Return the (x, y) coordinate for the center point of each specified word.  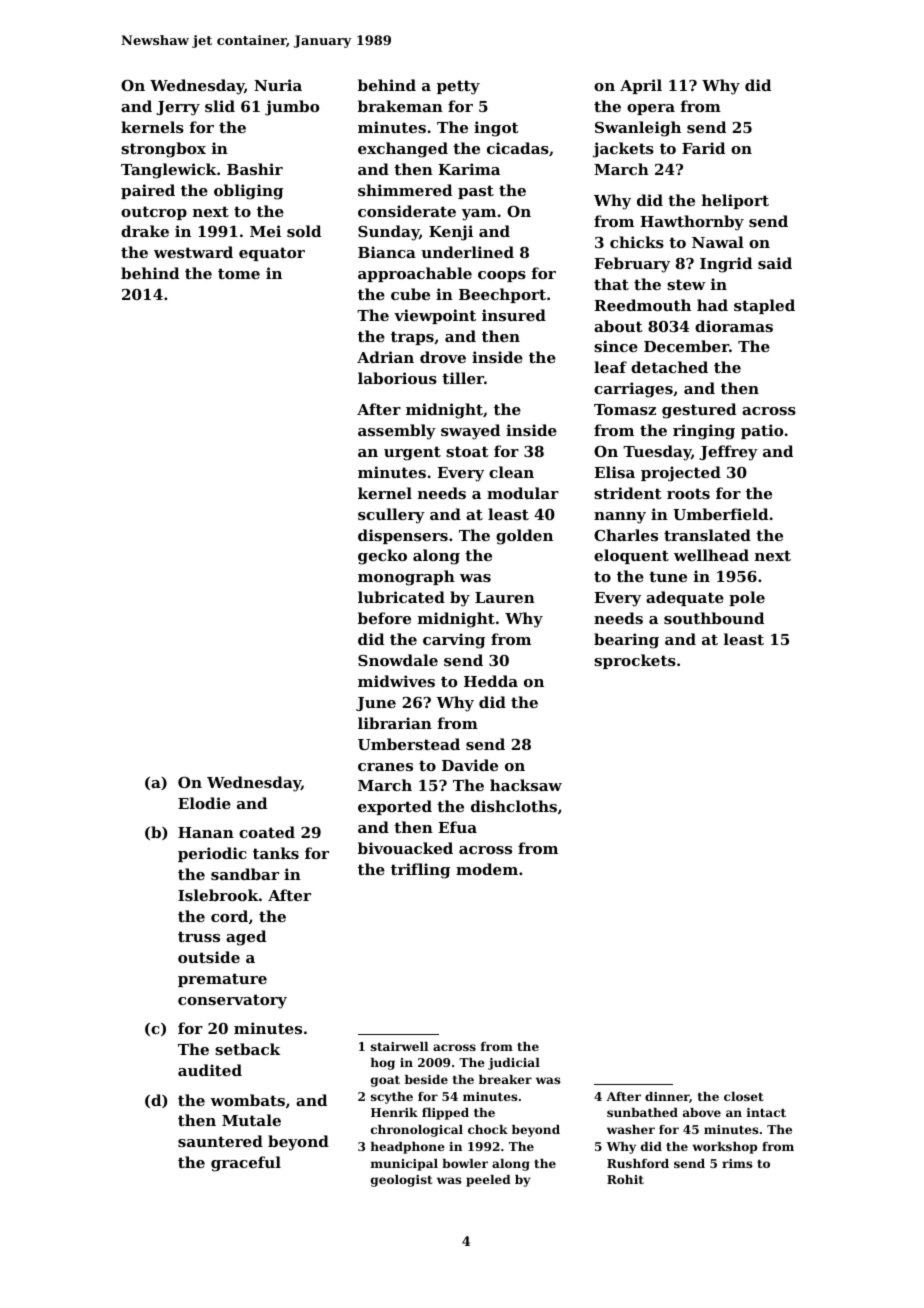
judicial (514, 1064)
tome (239, 273)
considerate (407, 211)
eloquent (631, 556)
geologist (402, 1181)
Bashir (255, 169)
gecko (382, 557)
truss (199, 936)
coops (502, 276)
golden (524, 537)
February (632, 265)
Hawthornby (692, 223)
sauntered (220, 1141)
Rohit (625, 1179)
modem (487, 869)
